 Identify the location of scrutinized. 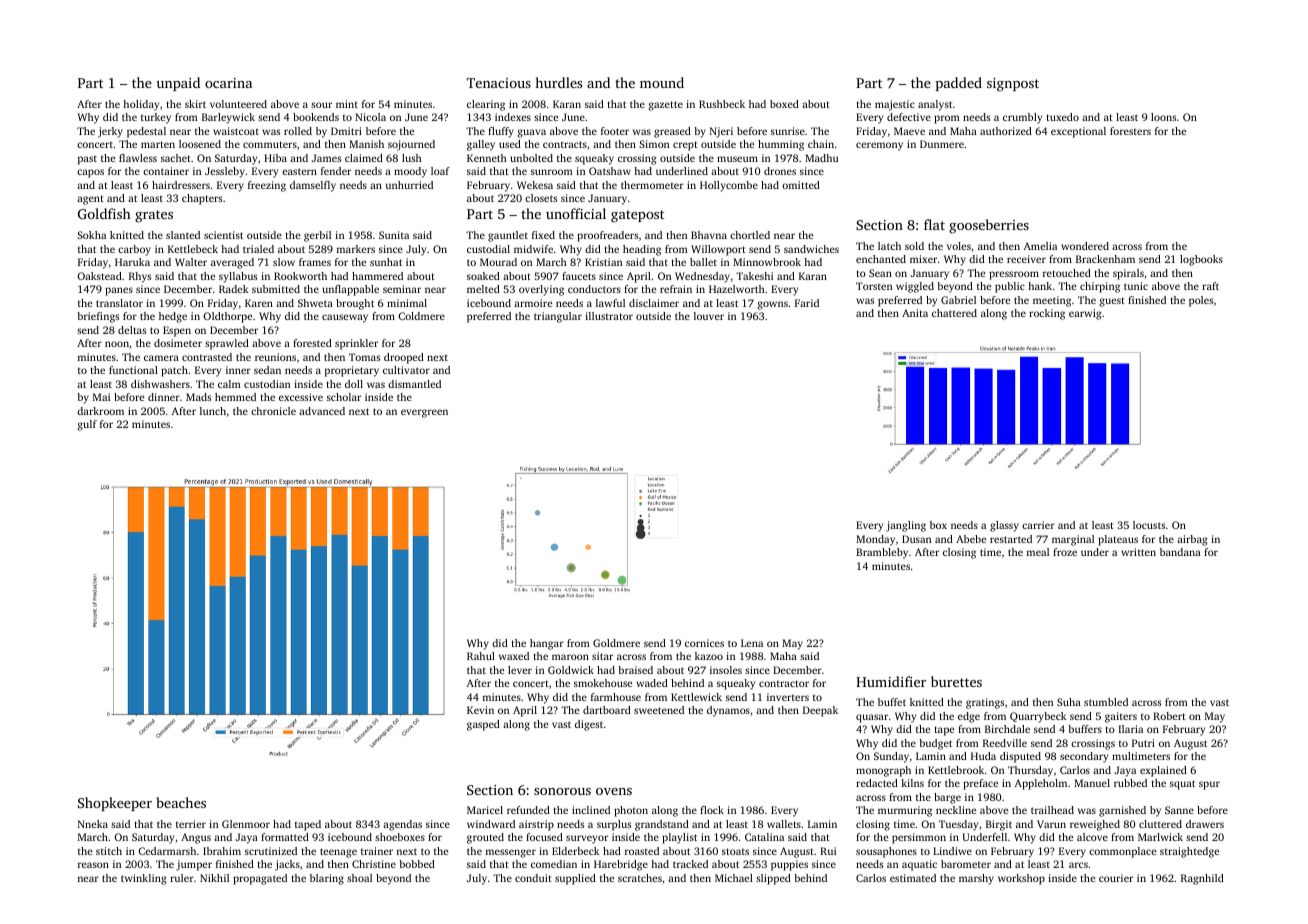
(271, 851).
